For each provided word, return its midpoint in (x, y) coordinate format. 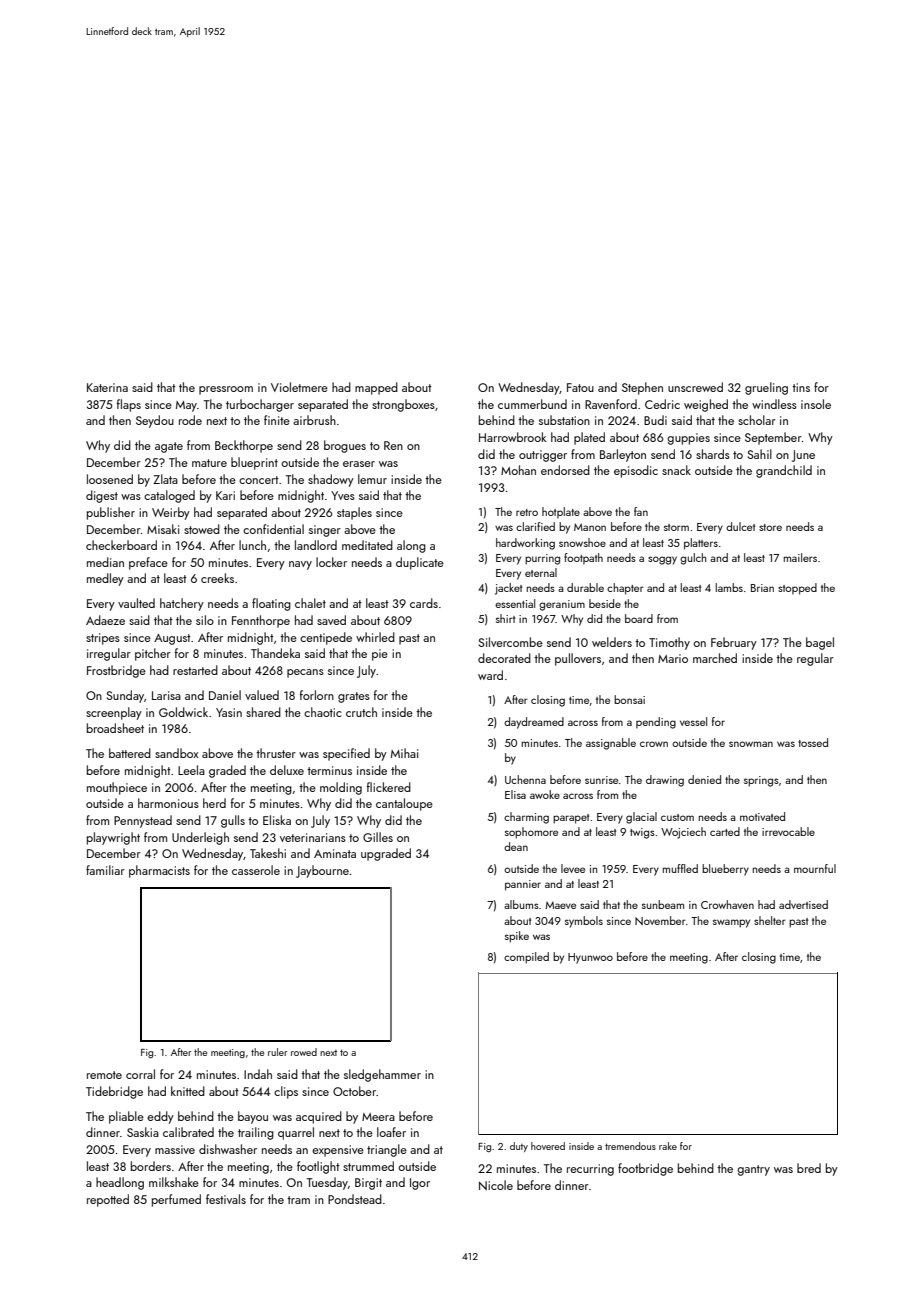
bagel (820, 643)
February (734, 643)
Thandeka (275, 653)
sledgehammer (382, 1075)
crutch (361, 712)
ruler (278, 1052)
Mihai (404, 753)
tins (801, 387)
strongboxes (403, 405)
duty (519, 1147)
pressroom (226, 390)
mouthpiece (117, 788)
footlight (318, 1167)
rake (668, 1146)
